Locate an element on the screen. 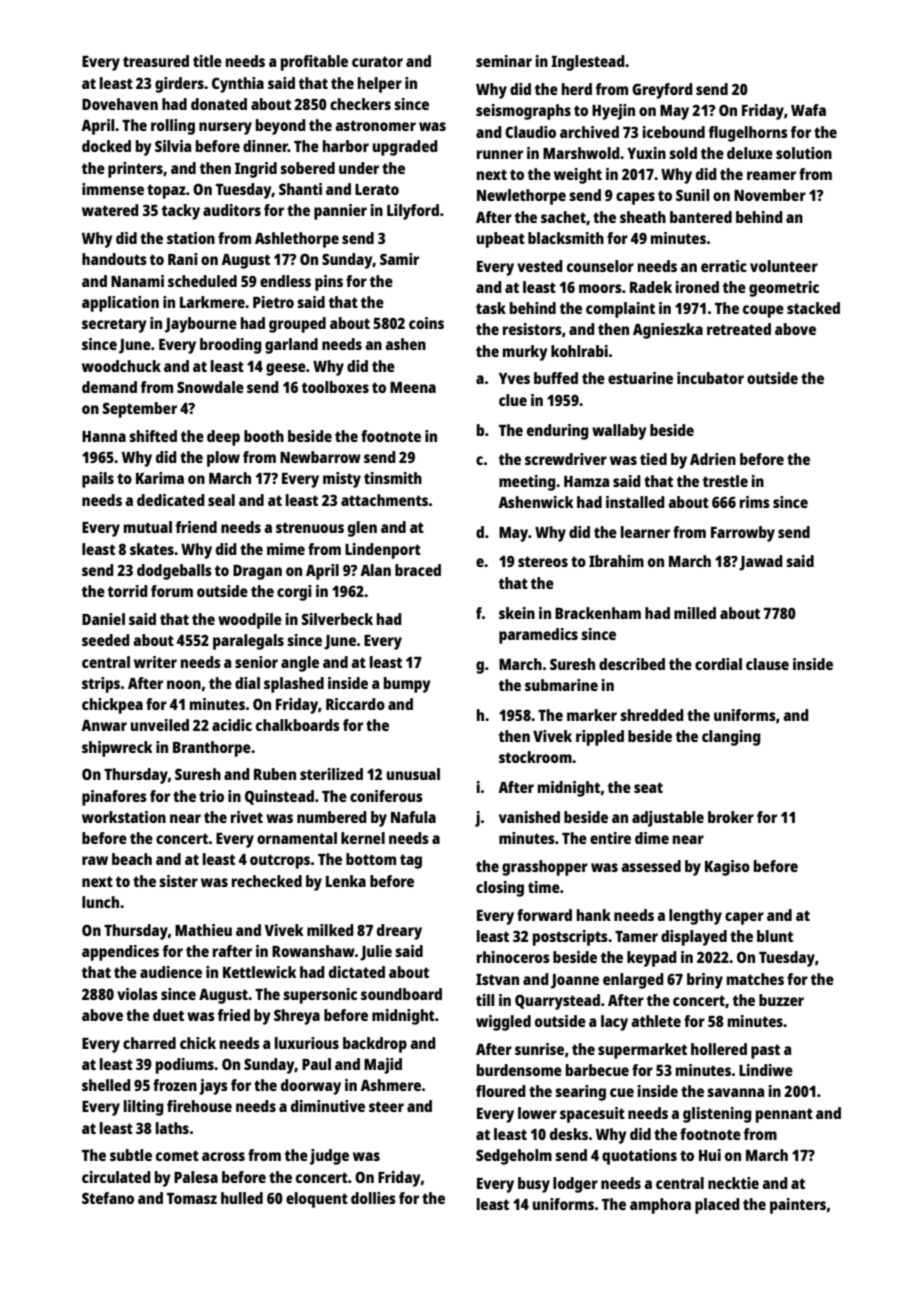 This screenshot has width=924, height=1308. misty is located at coordinates (342, 480).
